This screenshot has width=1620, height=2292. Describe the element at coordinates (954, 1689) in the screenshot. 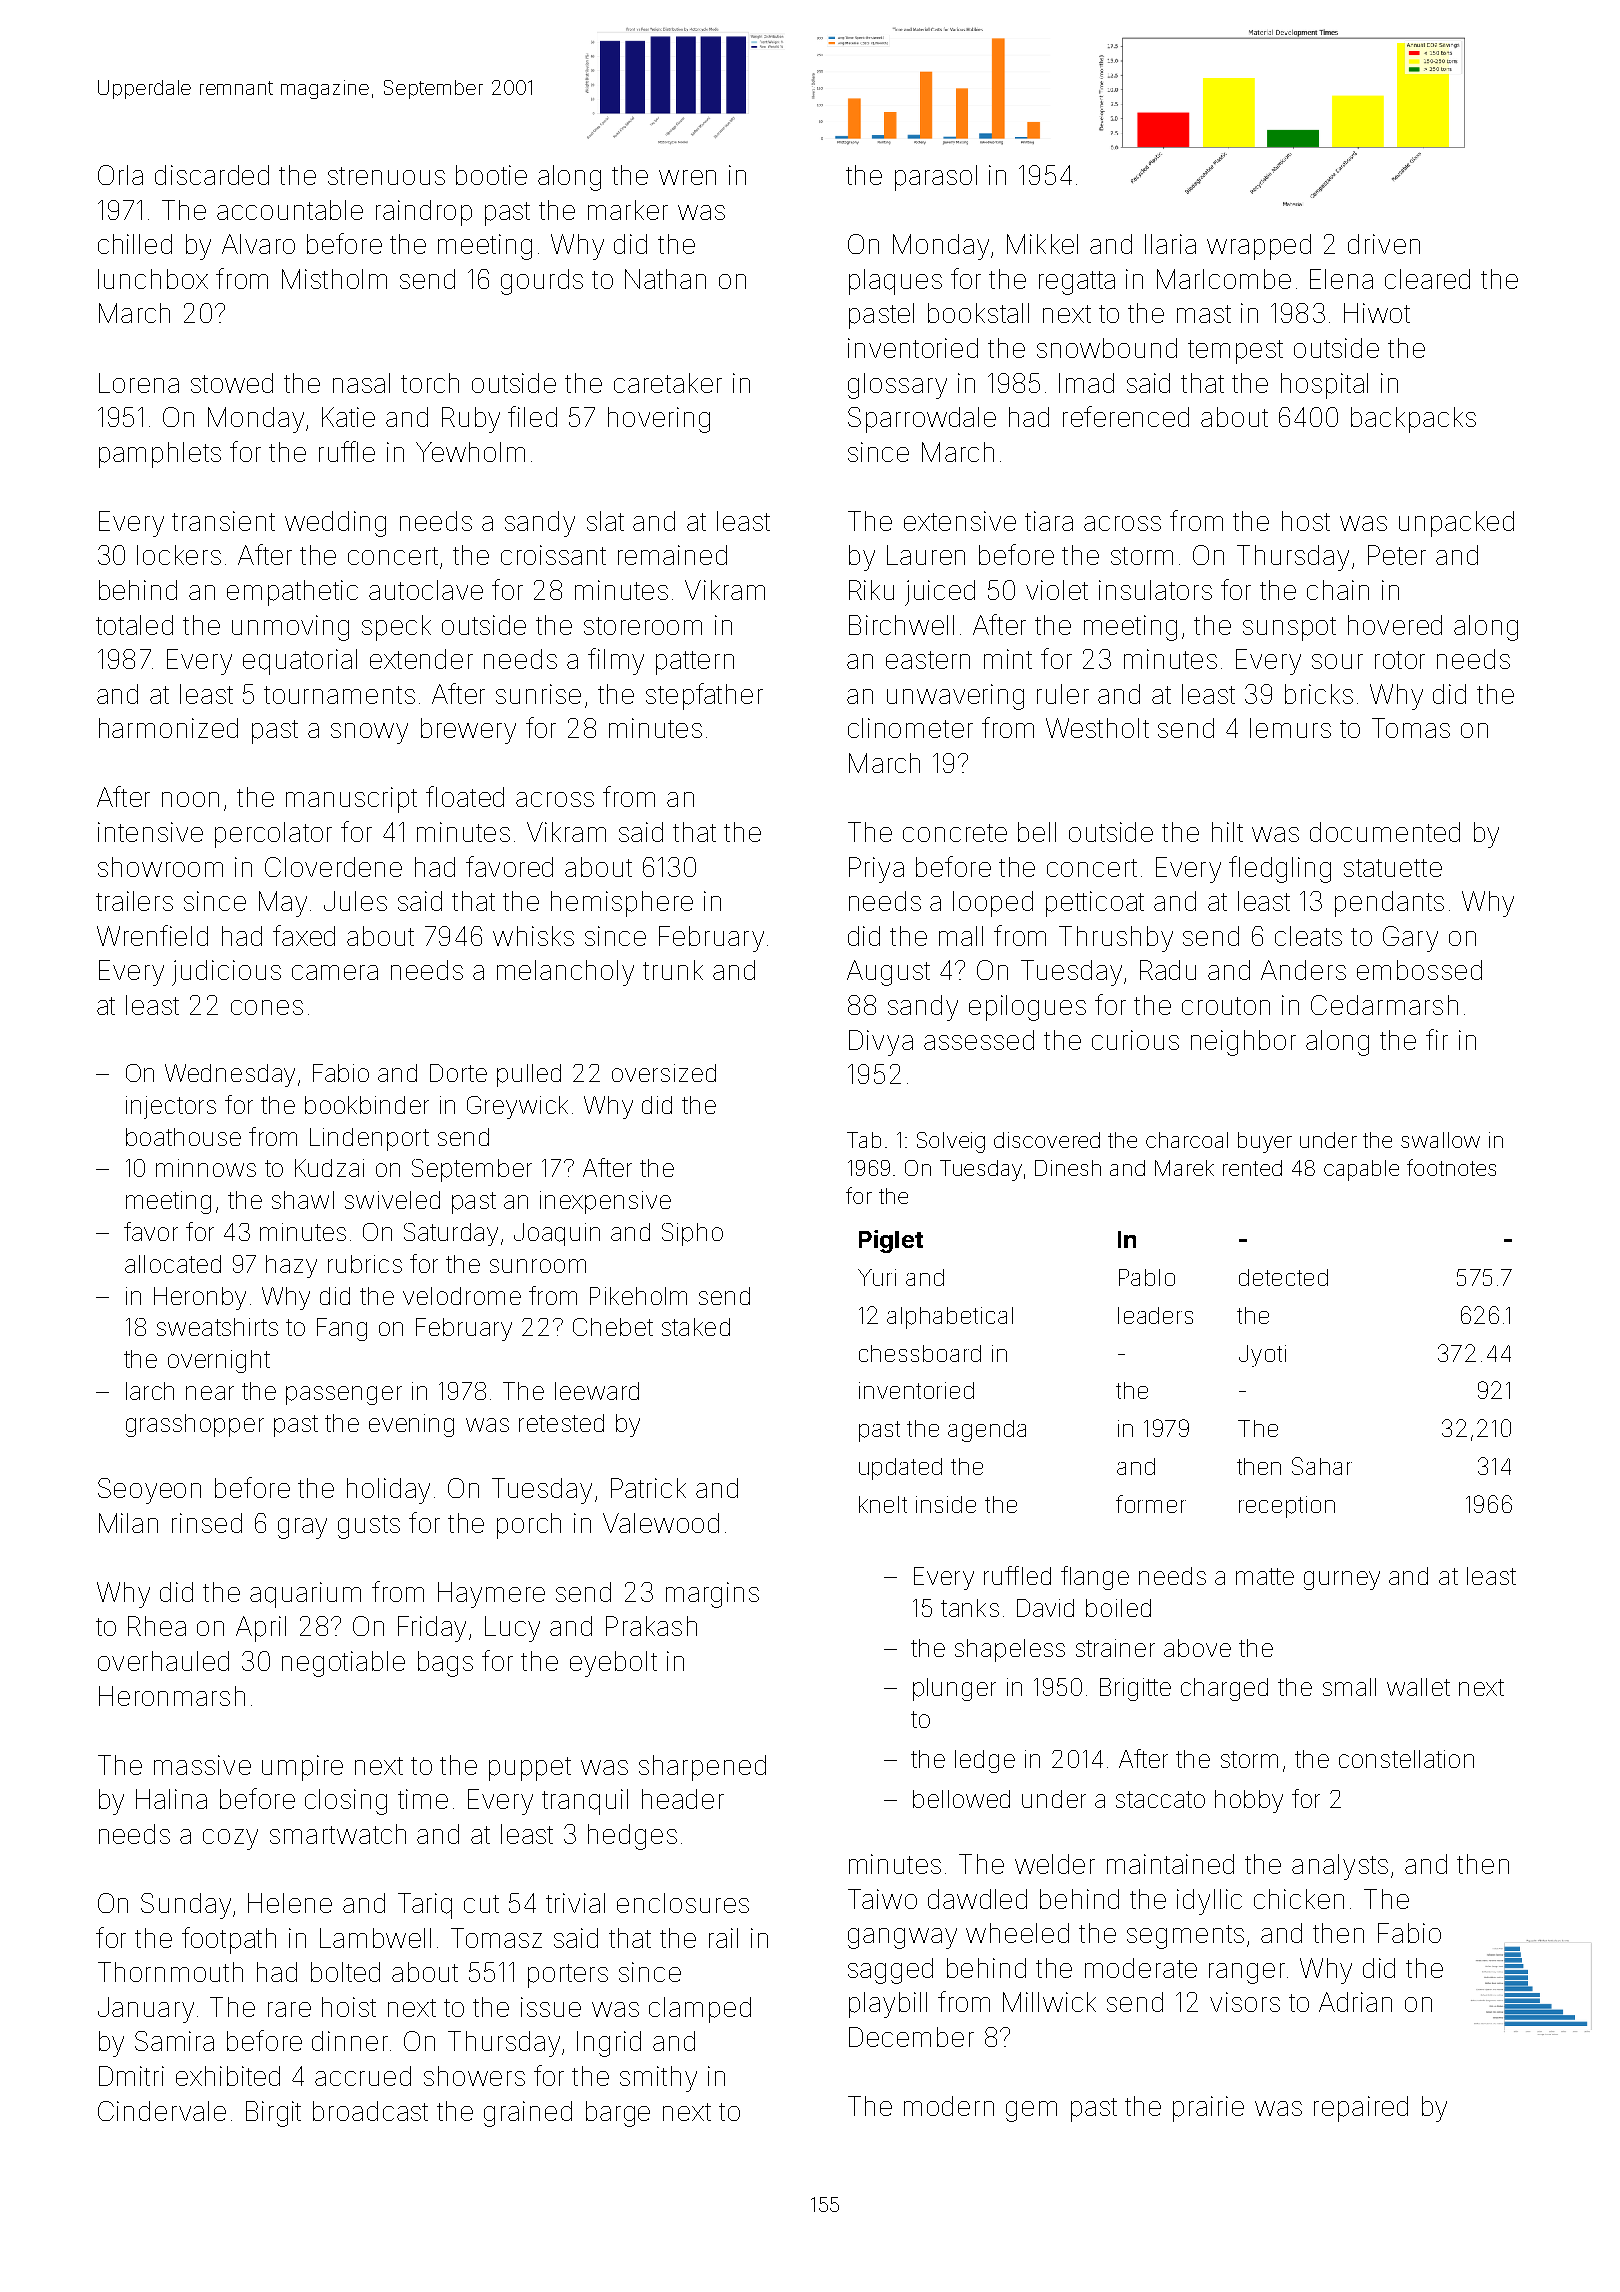

I see `plunger` at that location.
